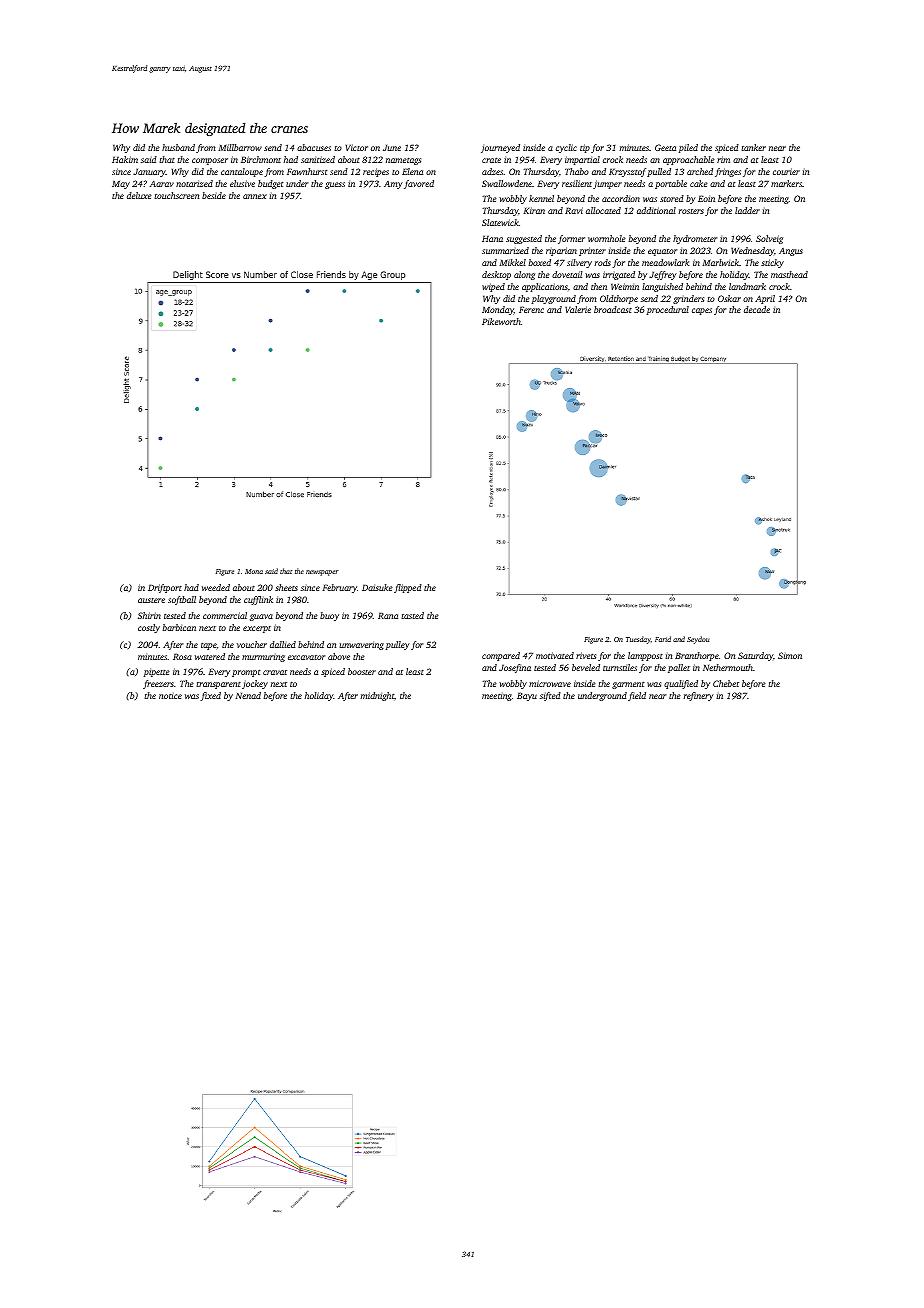  What do you see at coordinates (698, 640) in the screenshot?
I see `Seydou` at bounding box center [698, 640].
